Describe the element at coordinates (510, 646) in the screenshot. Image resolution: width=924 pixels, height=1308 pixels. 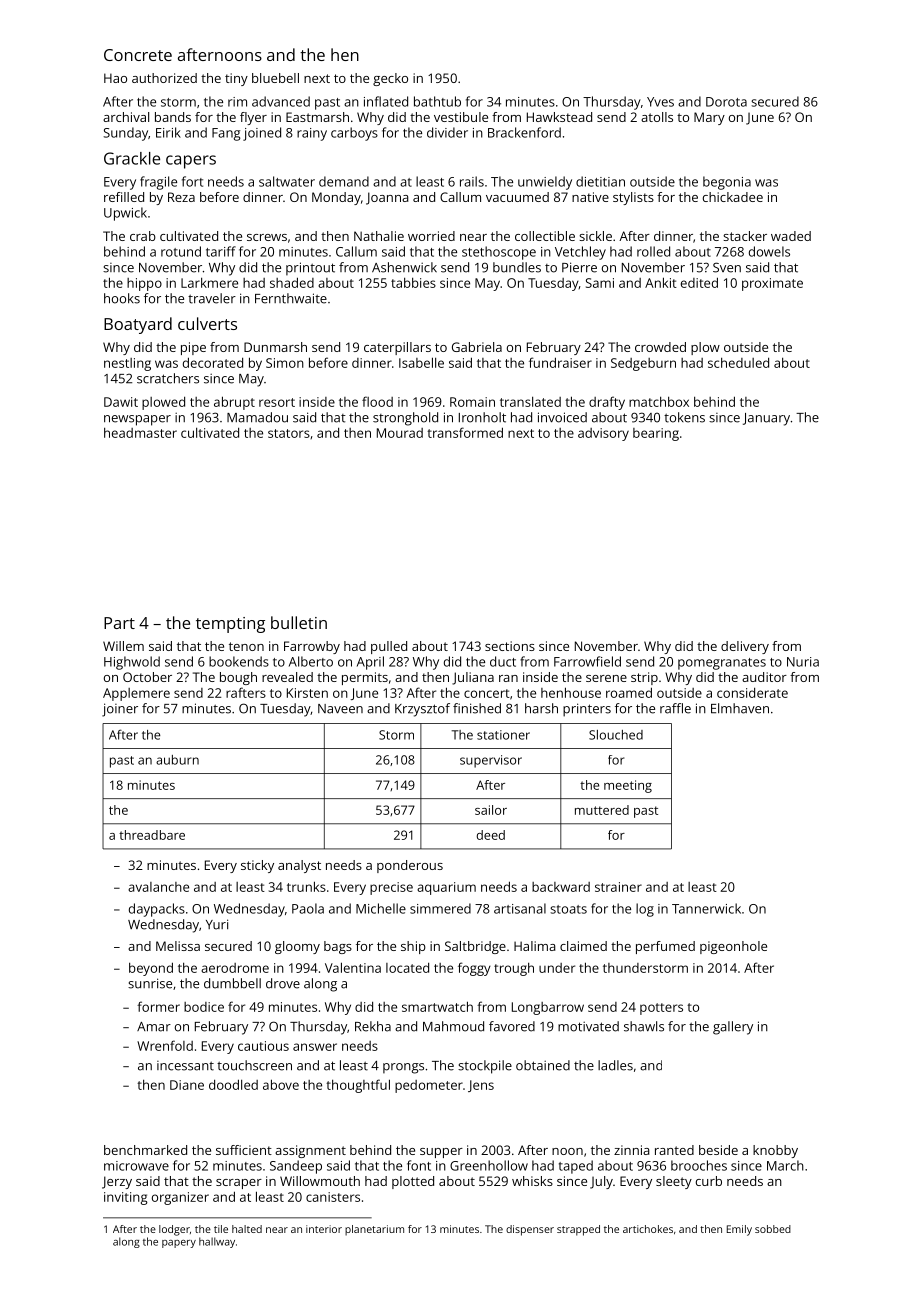
I see `sections` at that location.
